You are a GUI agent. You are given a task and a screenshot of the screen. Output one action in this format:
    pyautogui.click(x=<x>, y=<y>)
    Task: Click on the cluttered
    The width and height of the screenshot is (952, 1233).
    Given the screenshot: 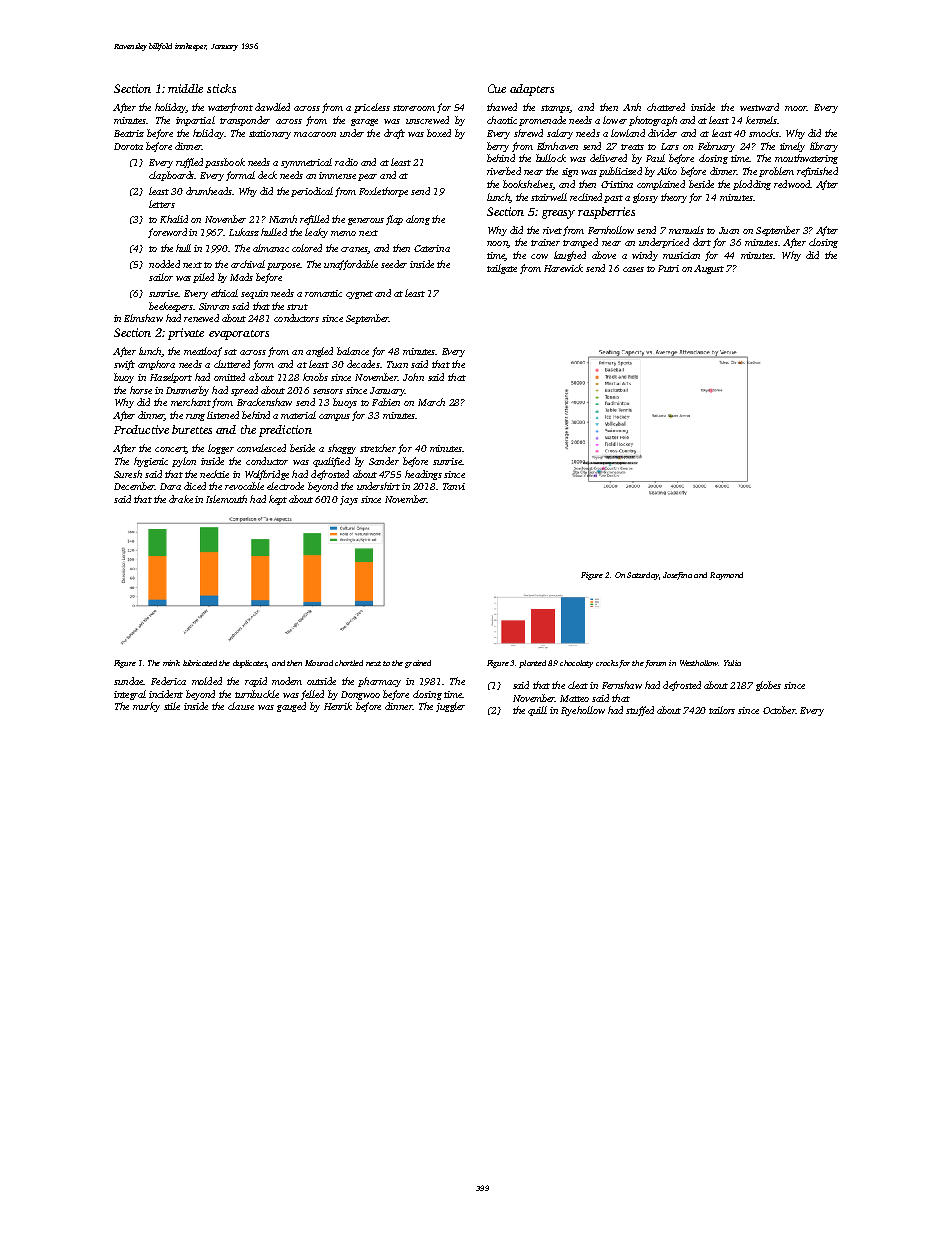 What is the action you would take?
    pyautogui.click(x=232, y=364)
